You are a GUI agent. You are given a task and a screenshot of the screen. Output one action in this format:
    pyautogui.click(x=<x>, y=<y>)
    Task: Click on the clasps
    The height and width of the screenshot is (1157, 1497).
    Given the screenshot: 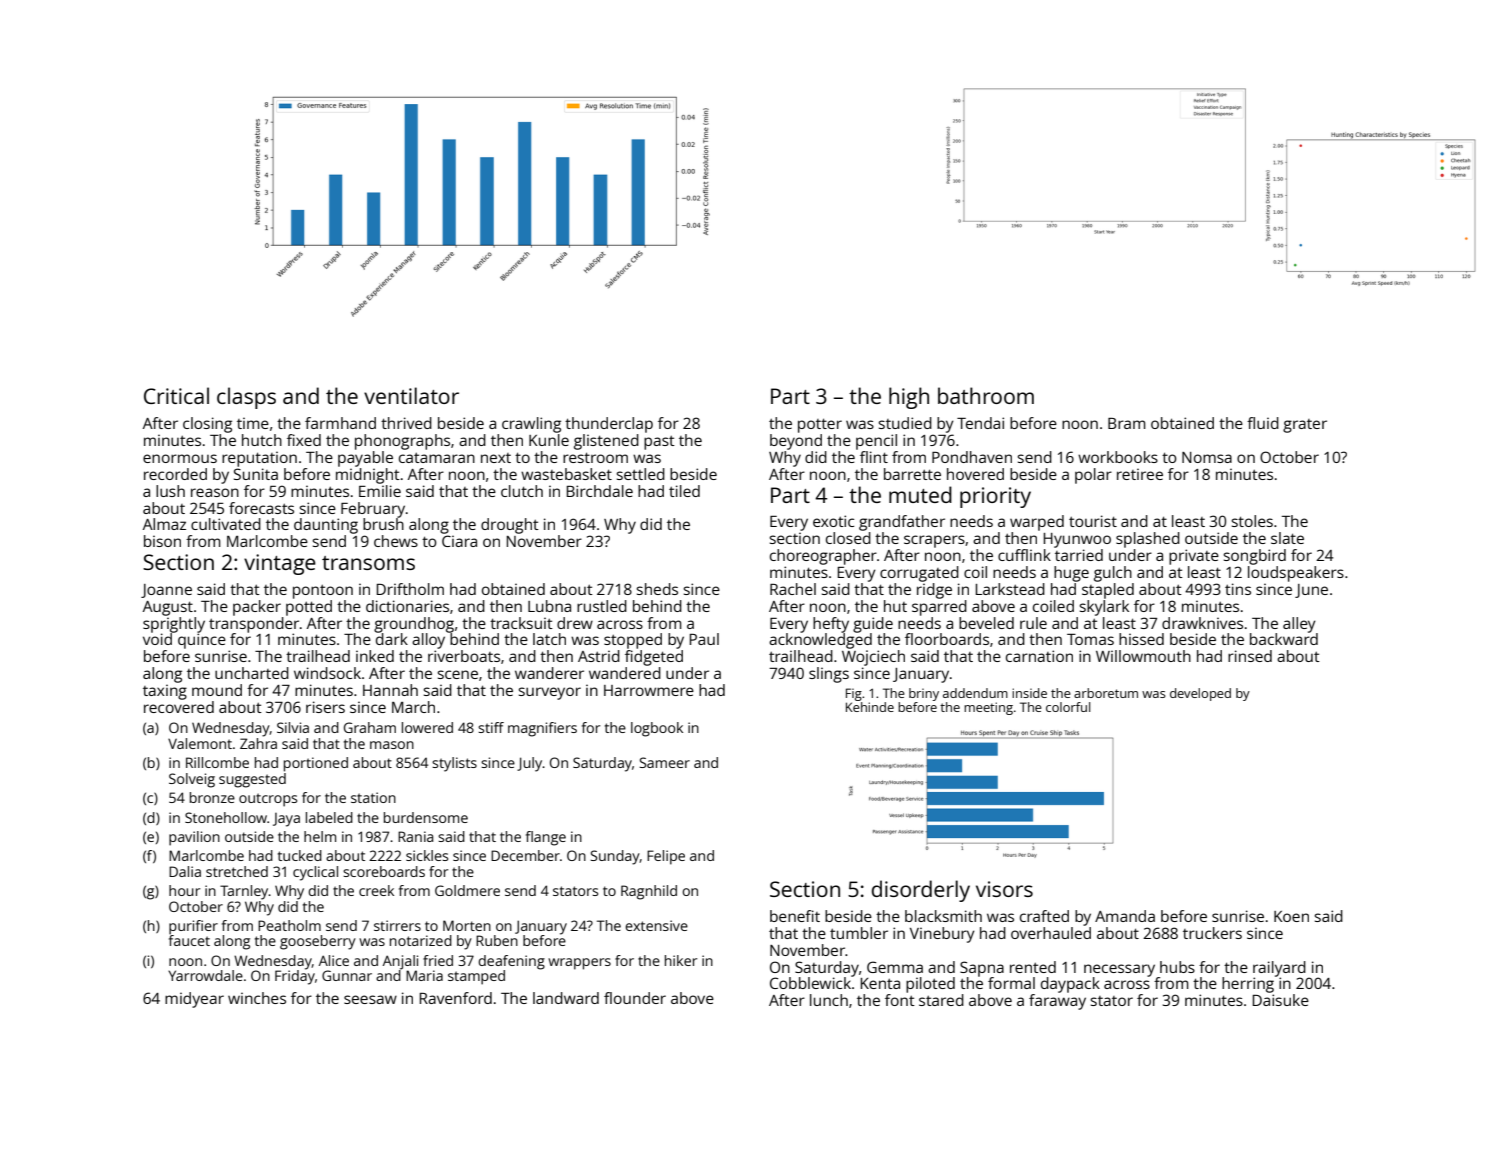 What is the action you would take?
    pyautogui.click(x=246, y=398)
